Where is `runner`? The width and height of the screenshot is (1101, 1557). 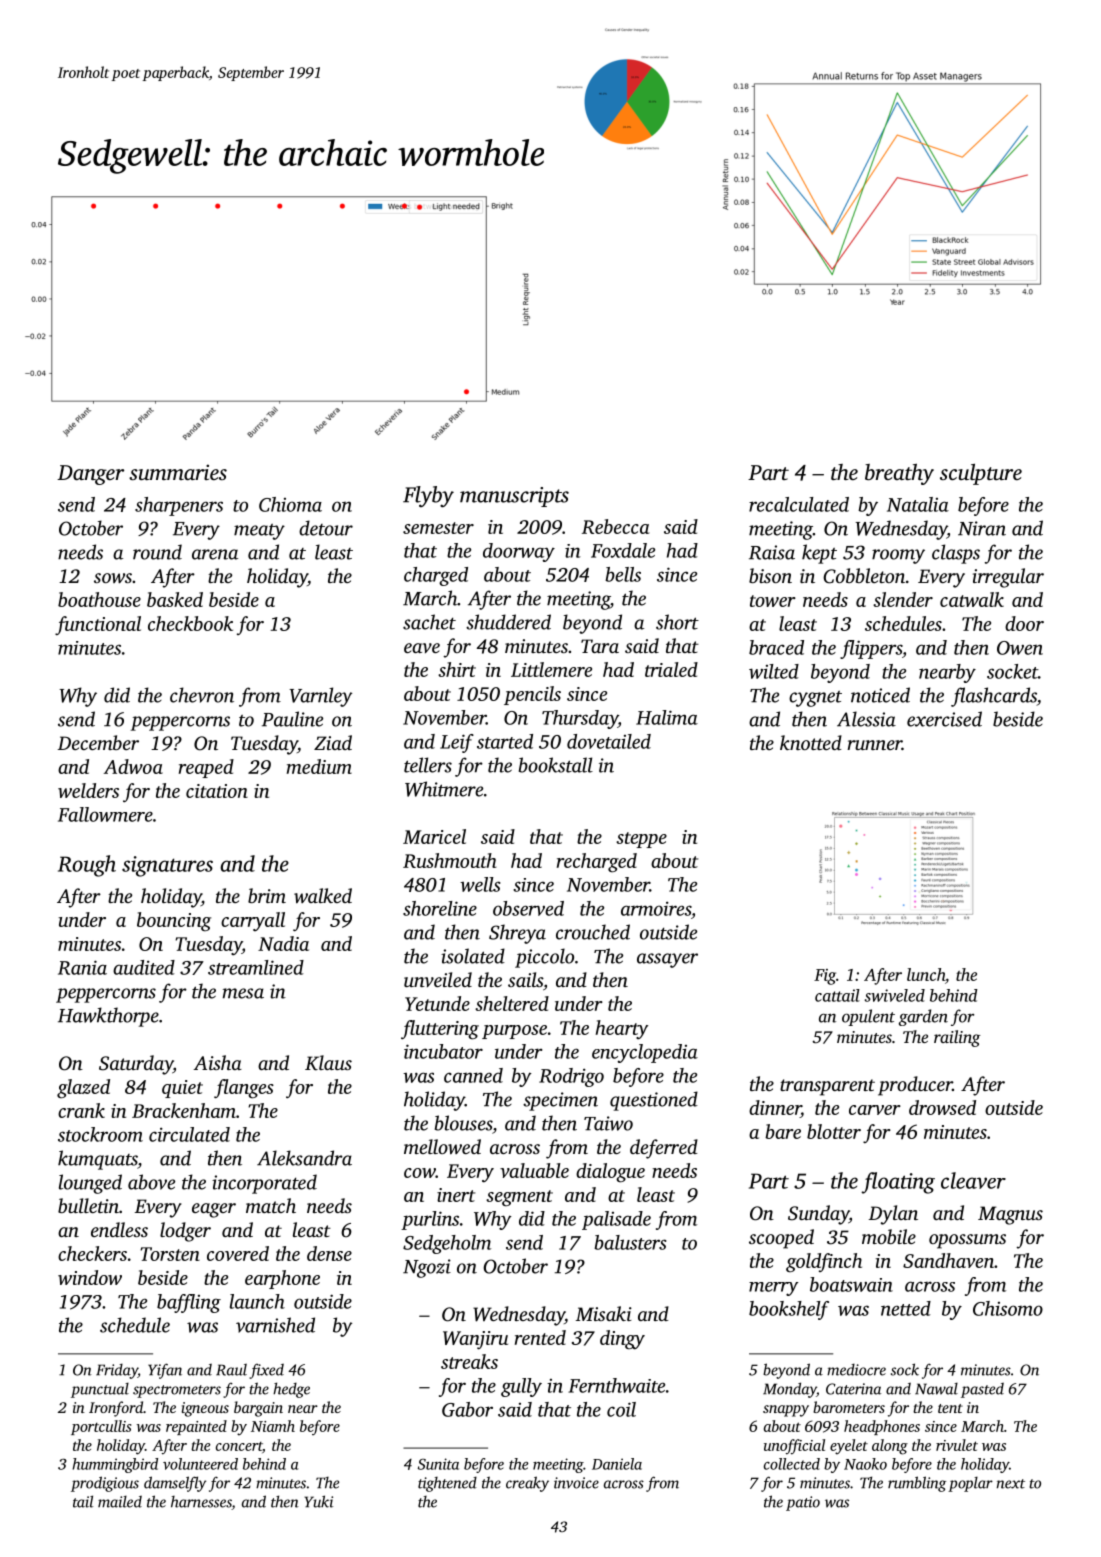 runner is located at coordinates (874, 745).
